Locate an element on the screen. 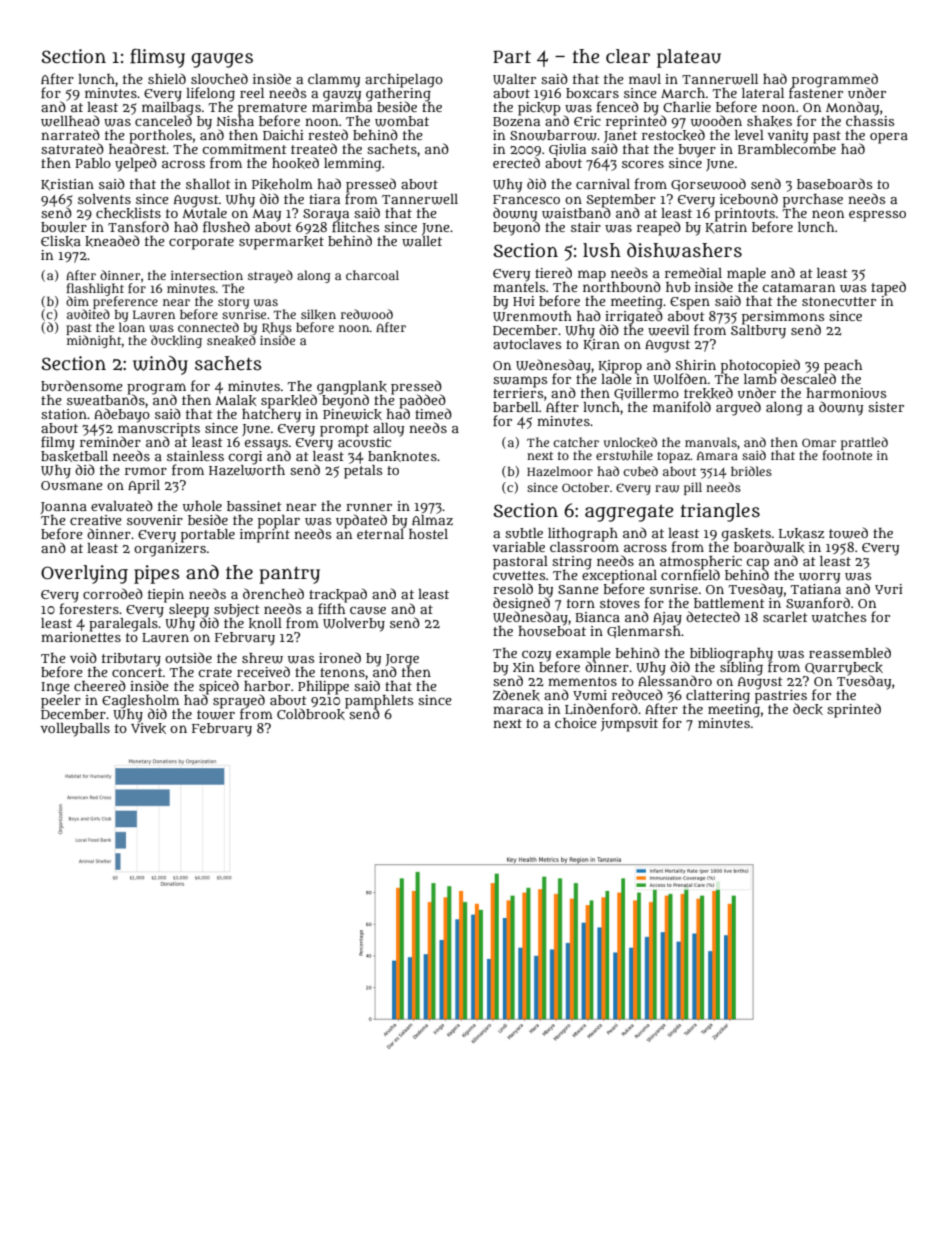 This screenshot has width=952, height=1233. Vivek is located at coordinates (148, 728).
